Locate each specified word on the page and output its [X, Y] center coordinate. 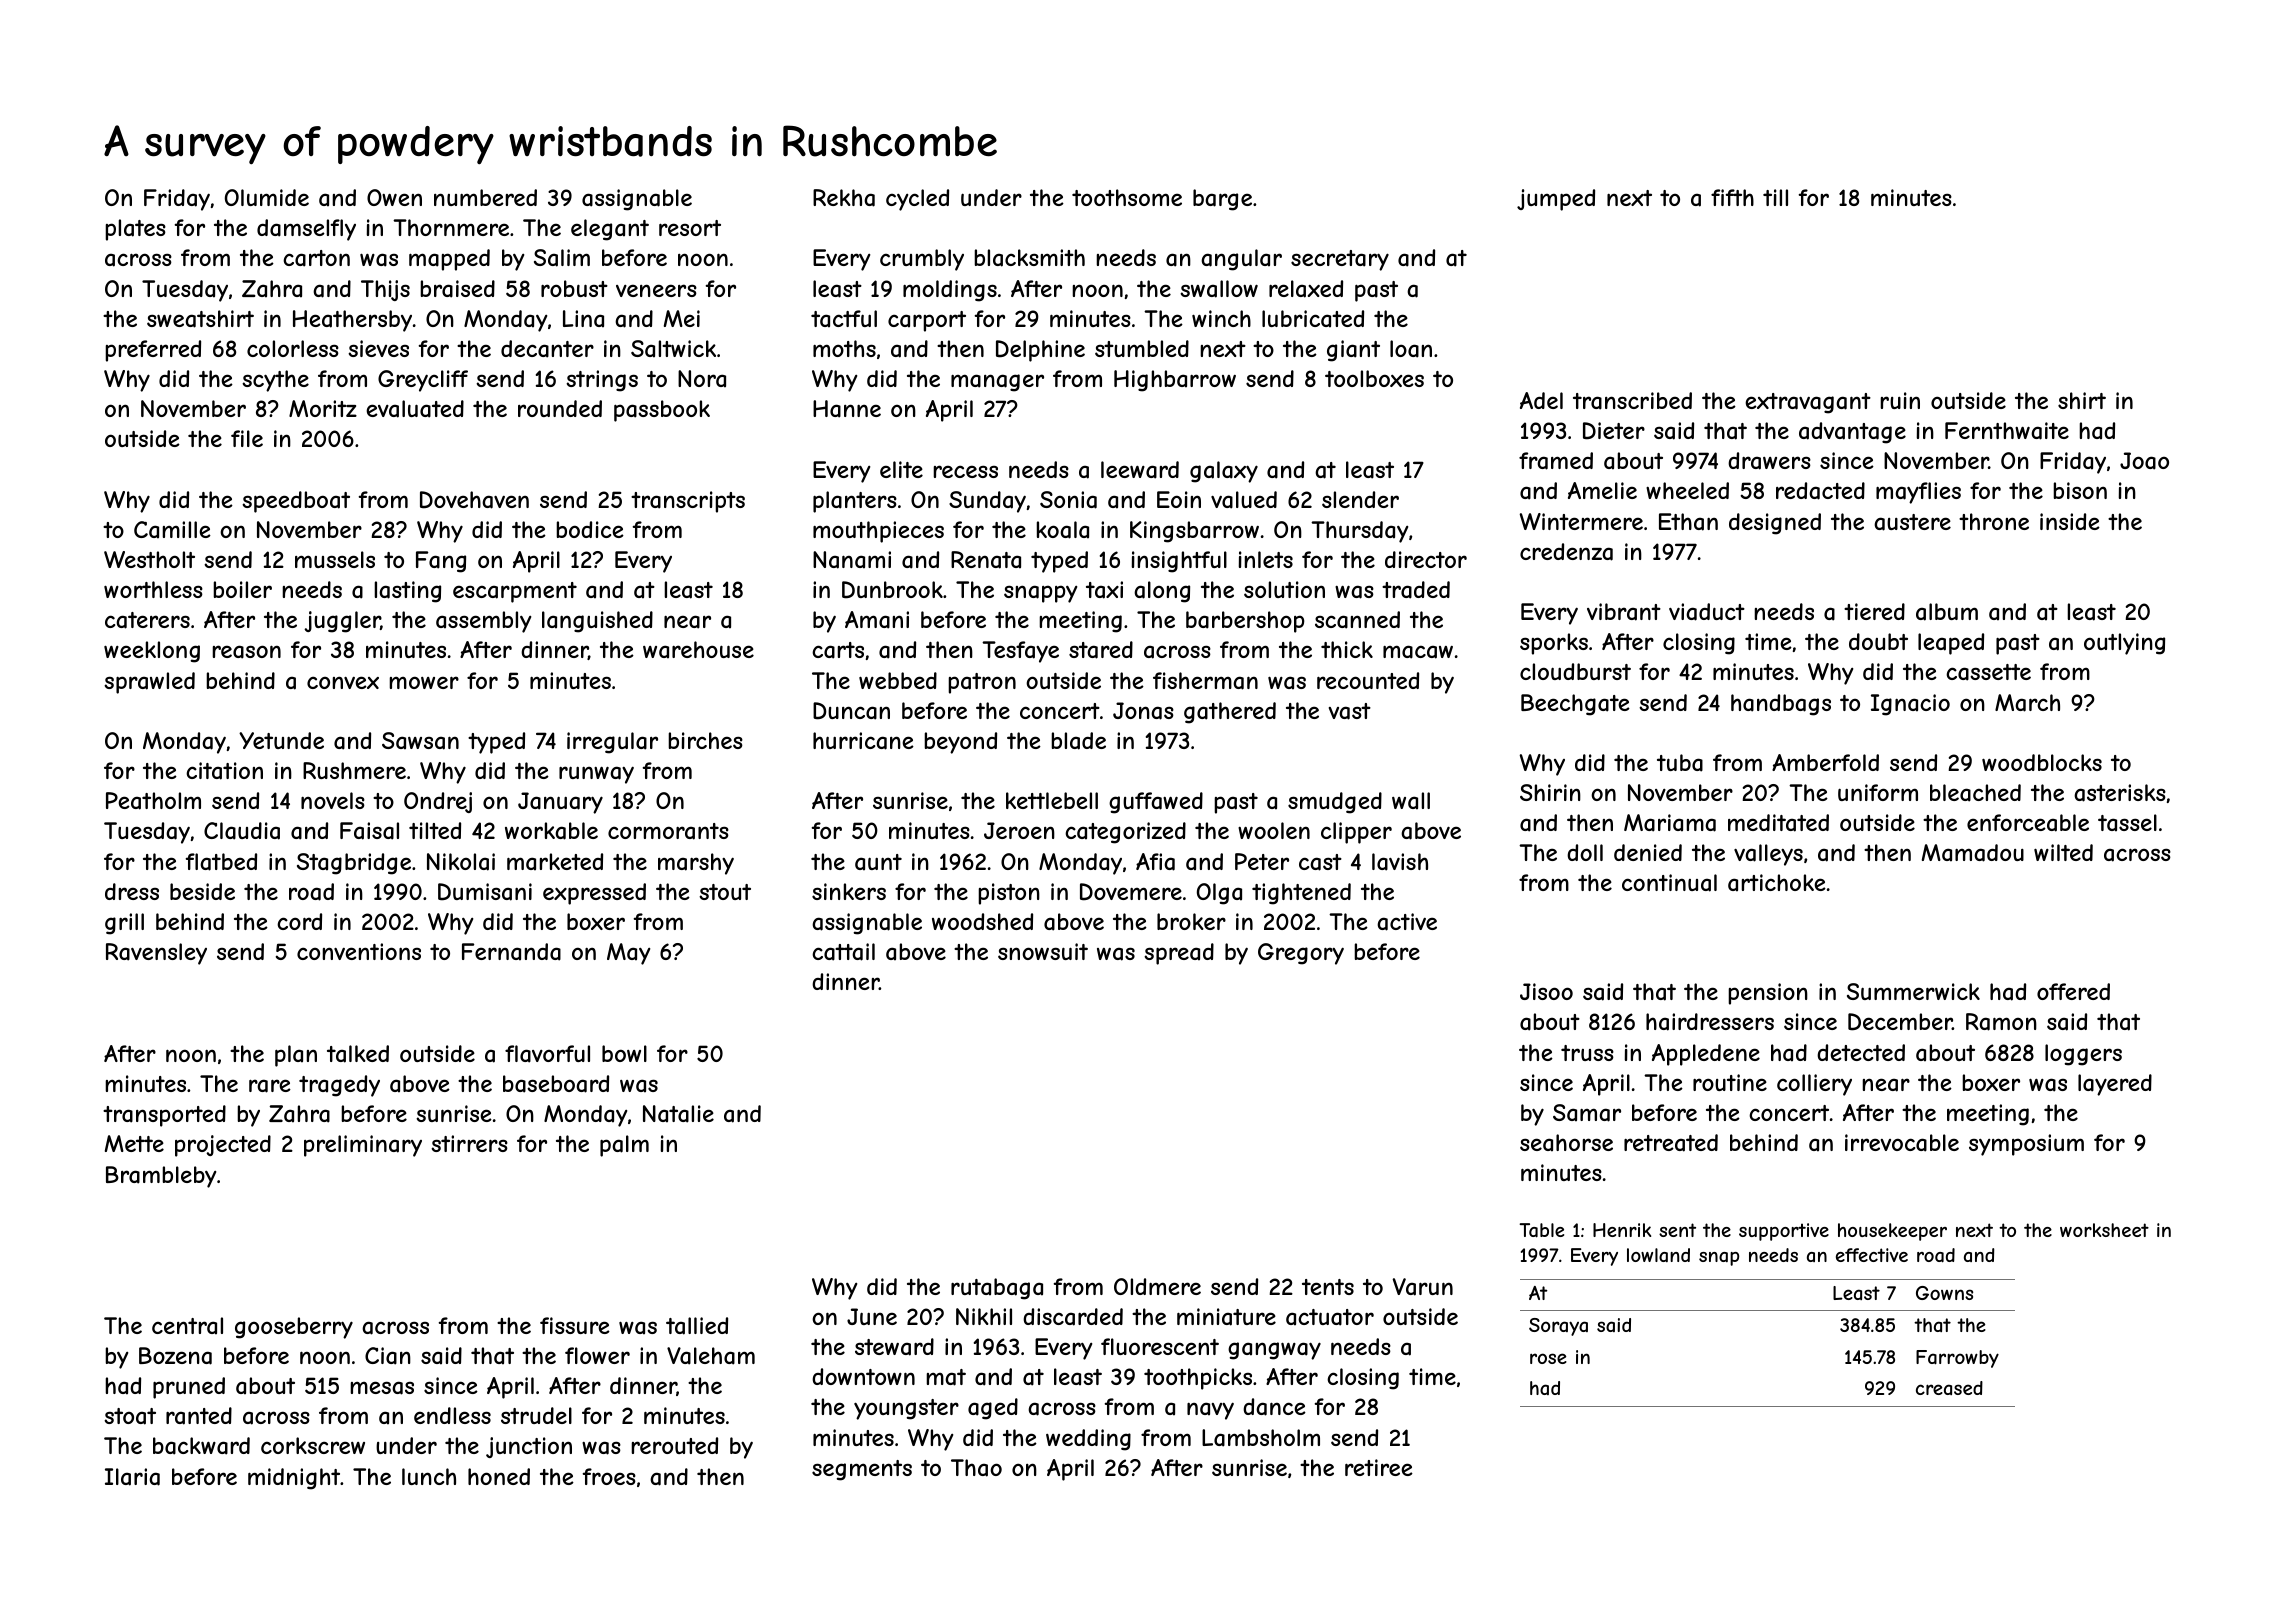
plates [135, 230]
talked [358, 1054]
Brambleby [161, 1177]
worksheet [2104, 1230]
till [1775, 197]
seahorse [1566, 1143]
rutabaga [997, 1289]
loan [1411, 349]
